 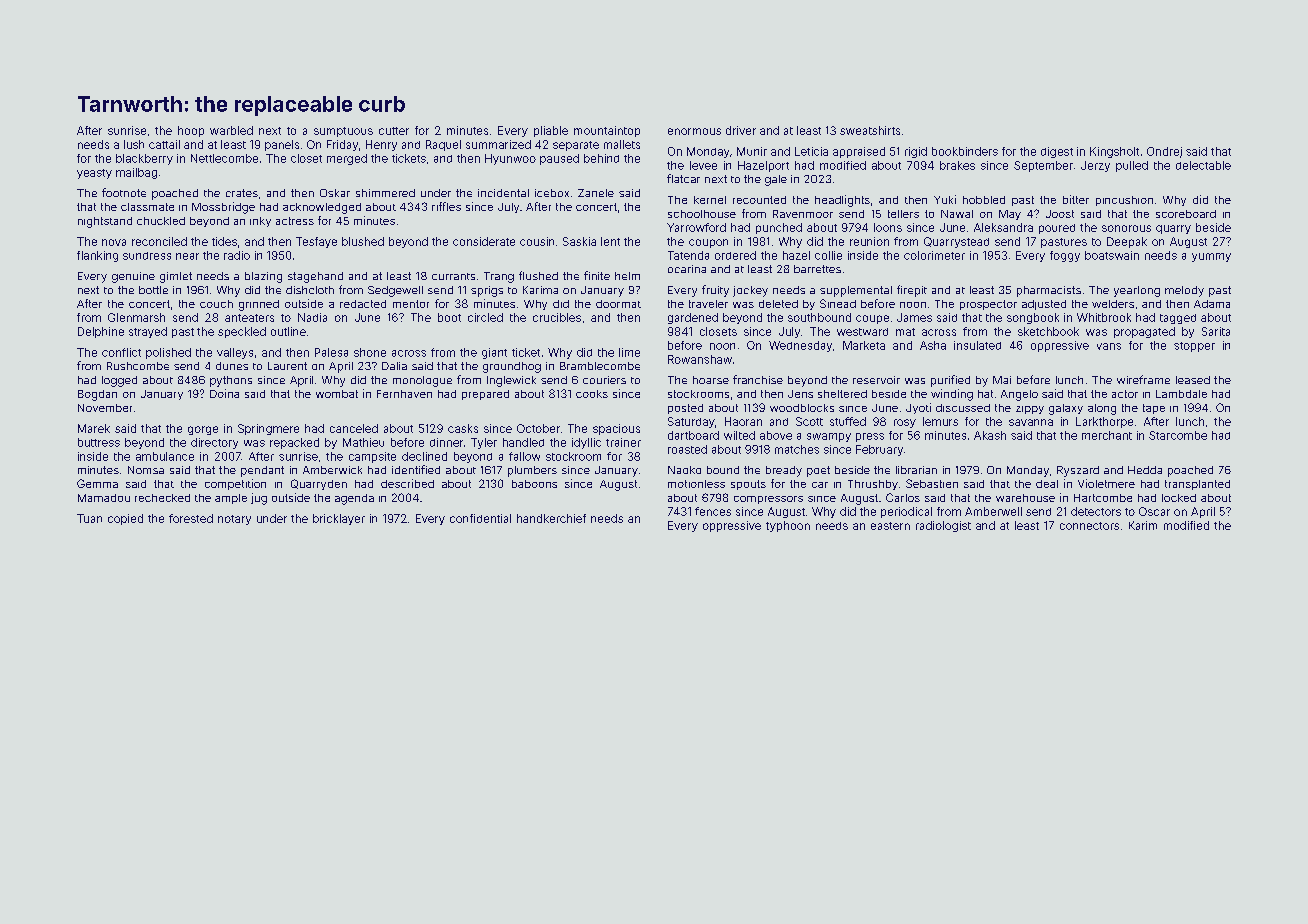 I want to click on sweatshirts, so click(x=870, y=130).
